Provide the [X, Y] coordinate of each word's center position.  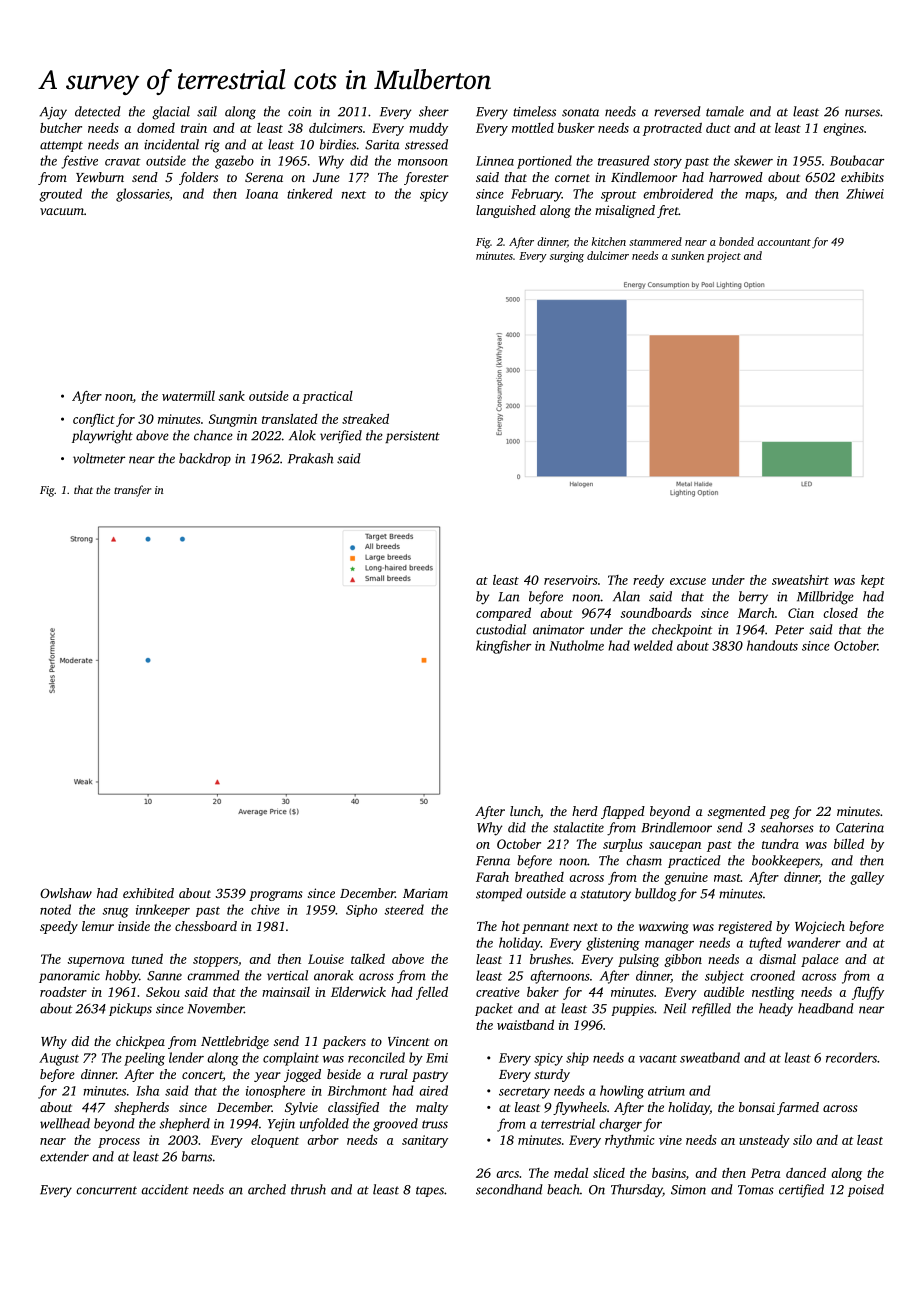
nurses [862, 113]
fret [668, 211]
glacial [171, 113]
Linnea [495, 161]
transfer [132, 491]
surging [567, 257]
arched [267, 1189]
